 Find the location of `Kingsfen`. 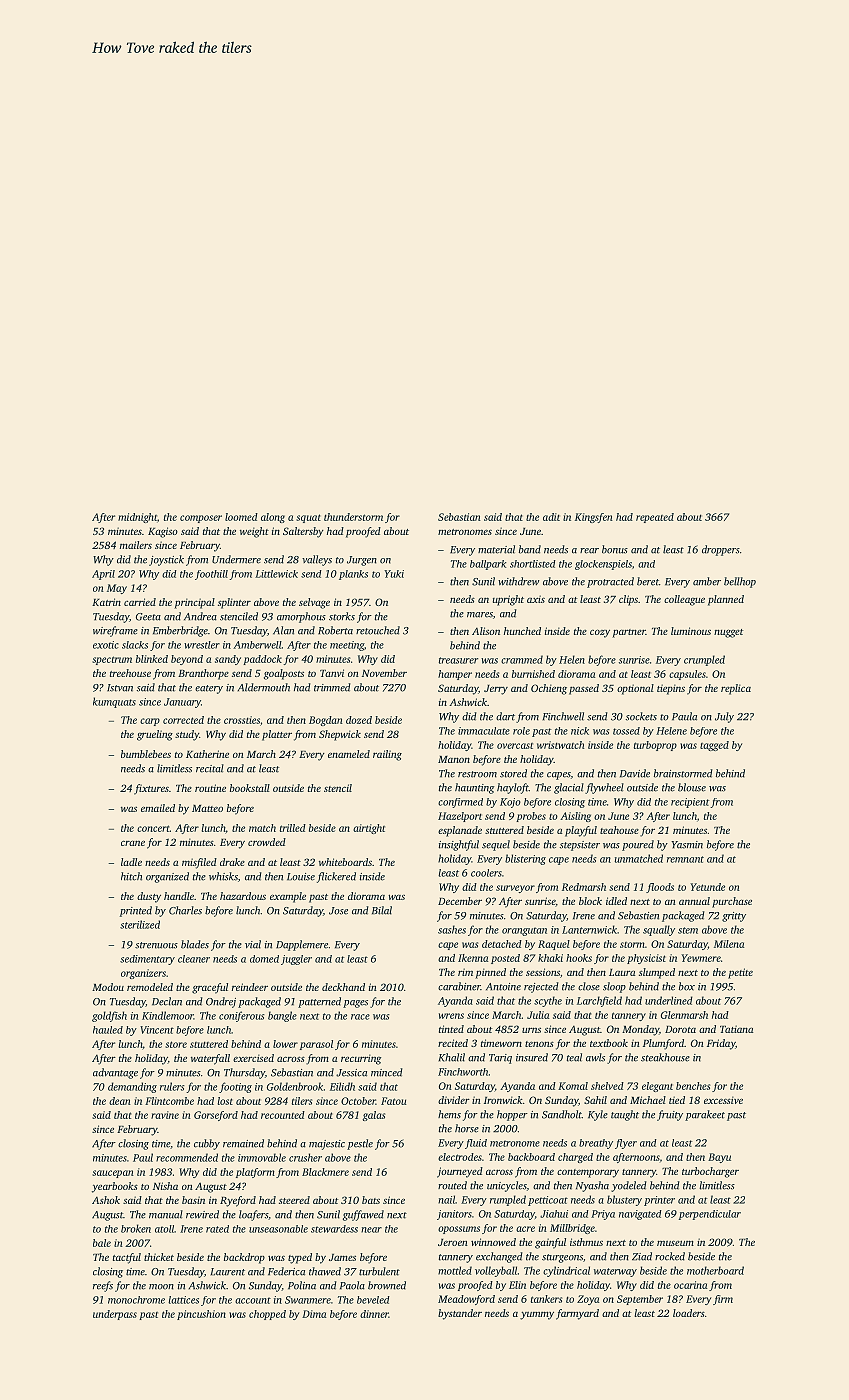

Kingsfen is located at coordinates (594, 518).
